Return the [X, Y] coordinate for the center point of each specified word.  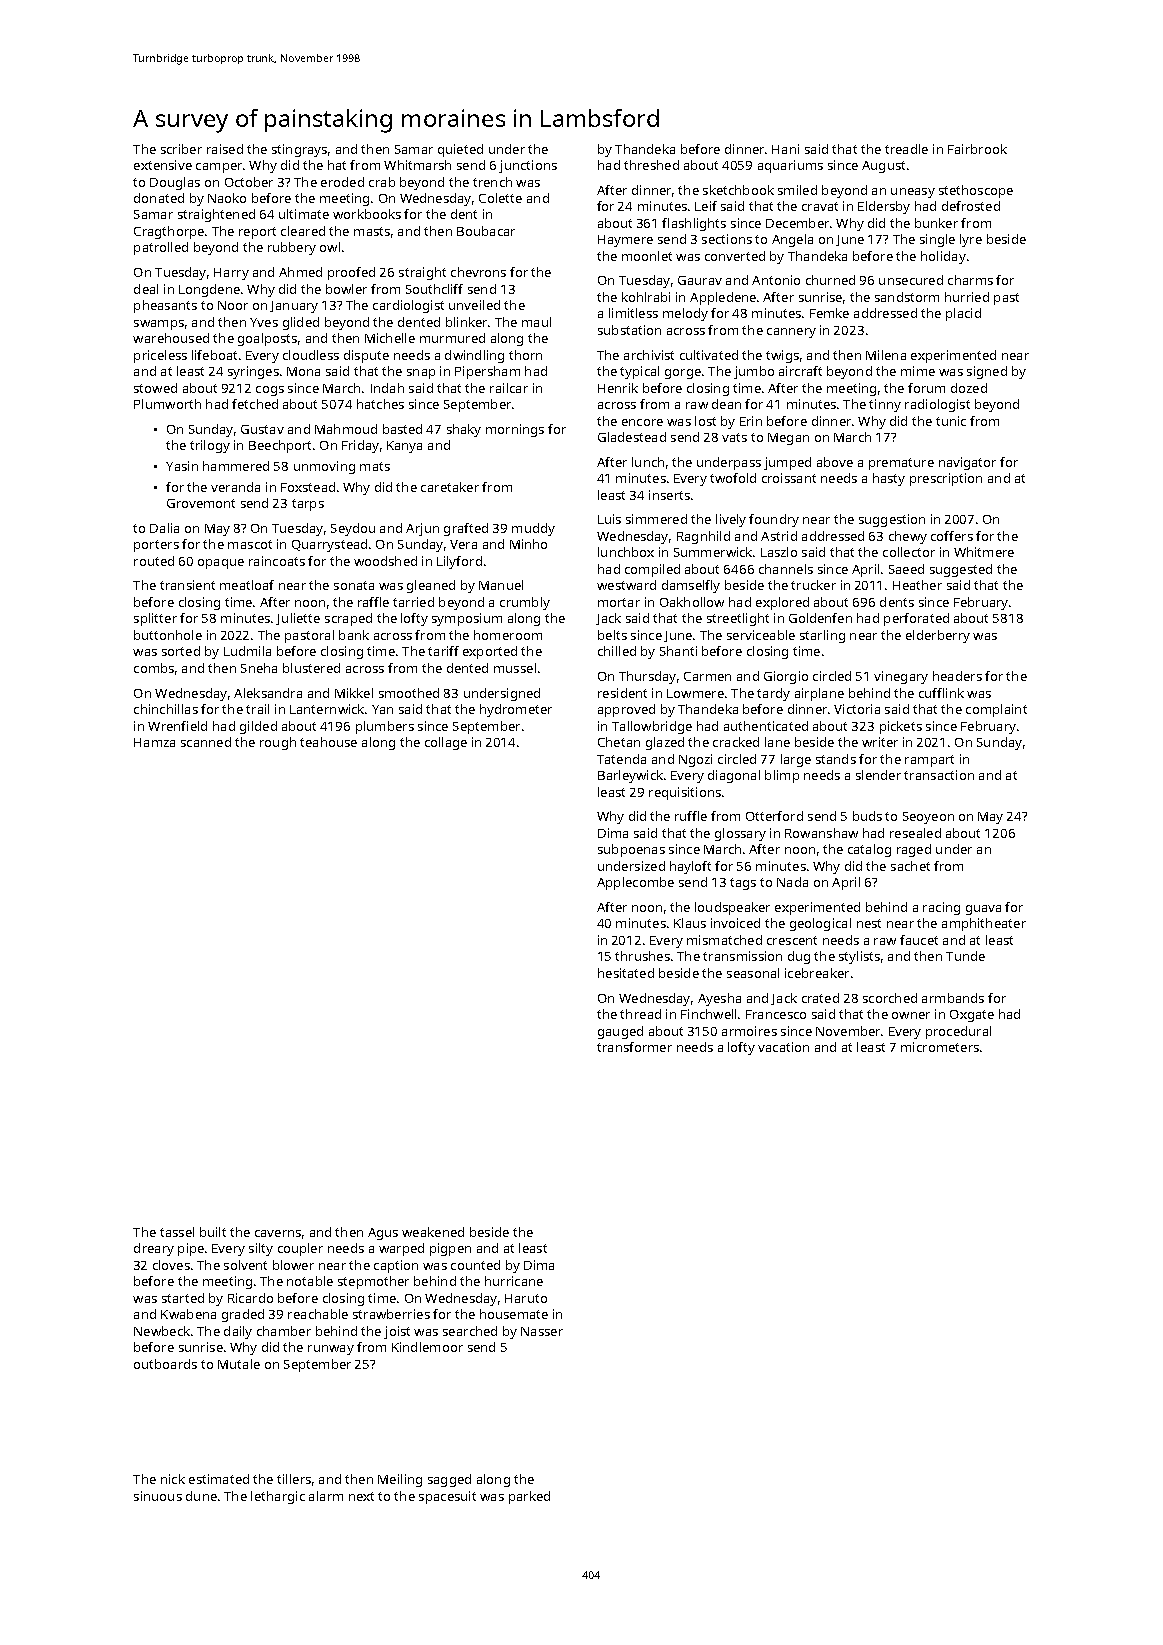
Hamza [154, 742]
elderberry [938, 636]
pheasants [165, 306]
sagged [449, 1480]
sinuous [158, 1496]
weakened [433, 1232]
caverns [278, 1233]
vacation [783, 1047]
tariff [443, 651]
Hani [785, 149]
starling [822, 636]
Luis [609, 519]
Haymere [625, 241]
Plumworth [167, 404]
